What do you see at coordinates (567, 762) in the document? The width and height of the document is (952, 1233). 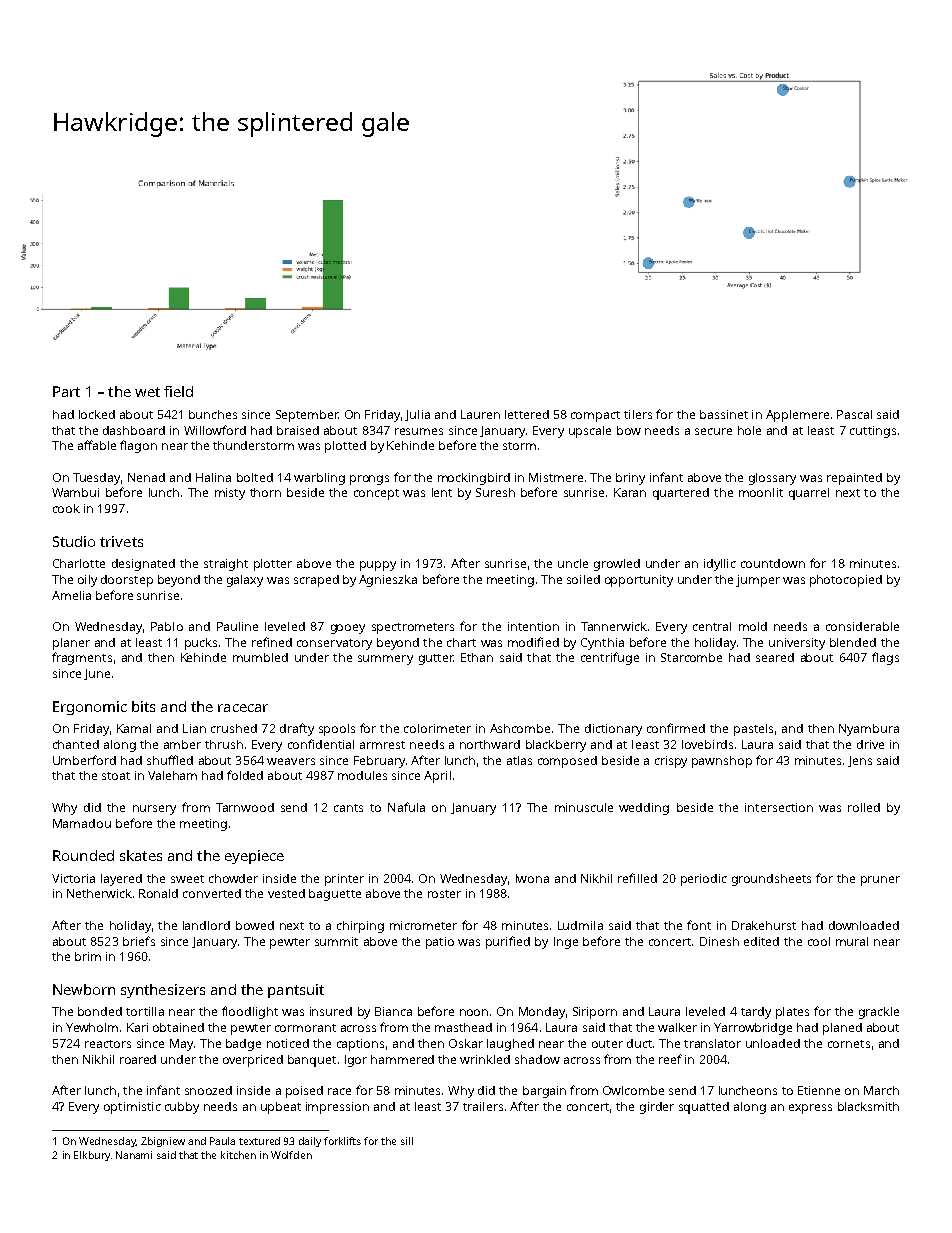 I see `composed` at bounding box center [567, 762].
